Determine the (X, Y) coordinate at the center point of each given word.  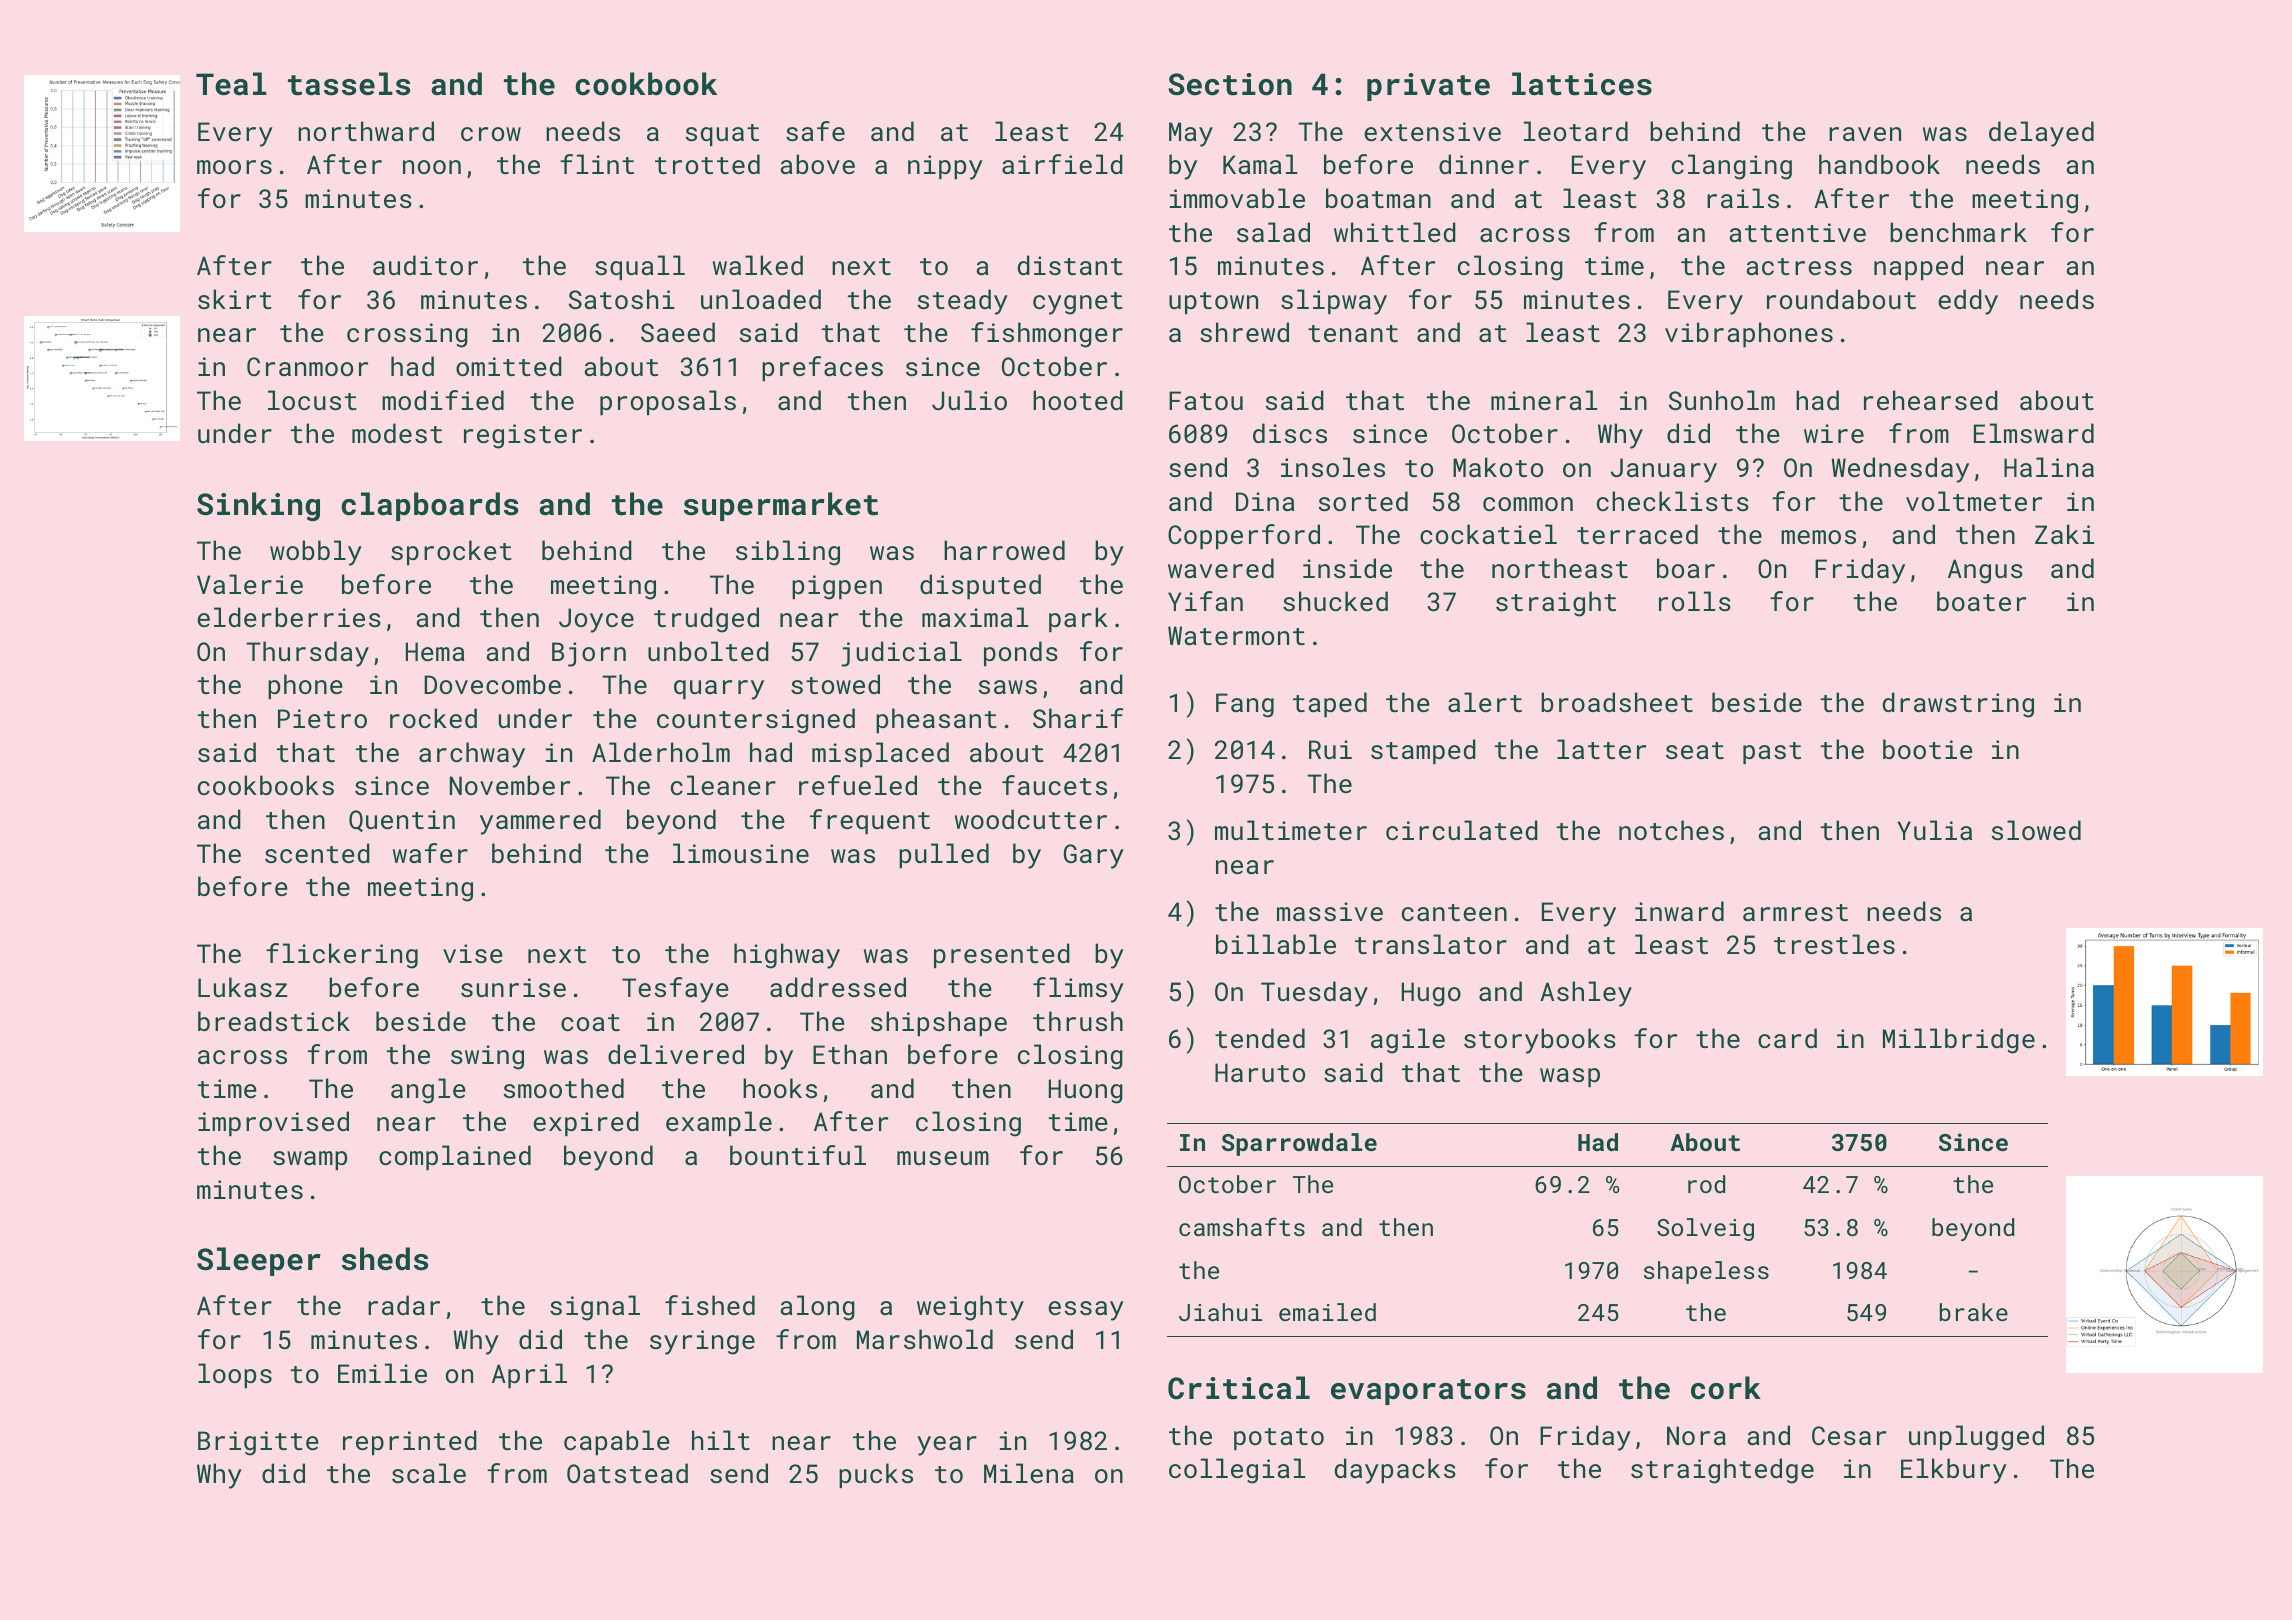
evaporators (1428, 1392)
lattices (1582, 84)
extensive (1432, 131)
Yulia (1934, 830)
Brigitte (258, 1443)
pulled (944, 856)
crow (491, 134)
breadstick (274, 1021)
